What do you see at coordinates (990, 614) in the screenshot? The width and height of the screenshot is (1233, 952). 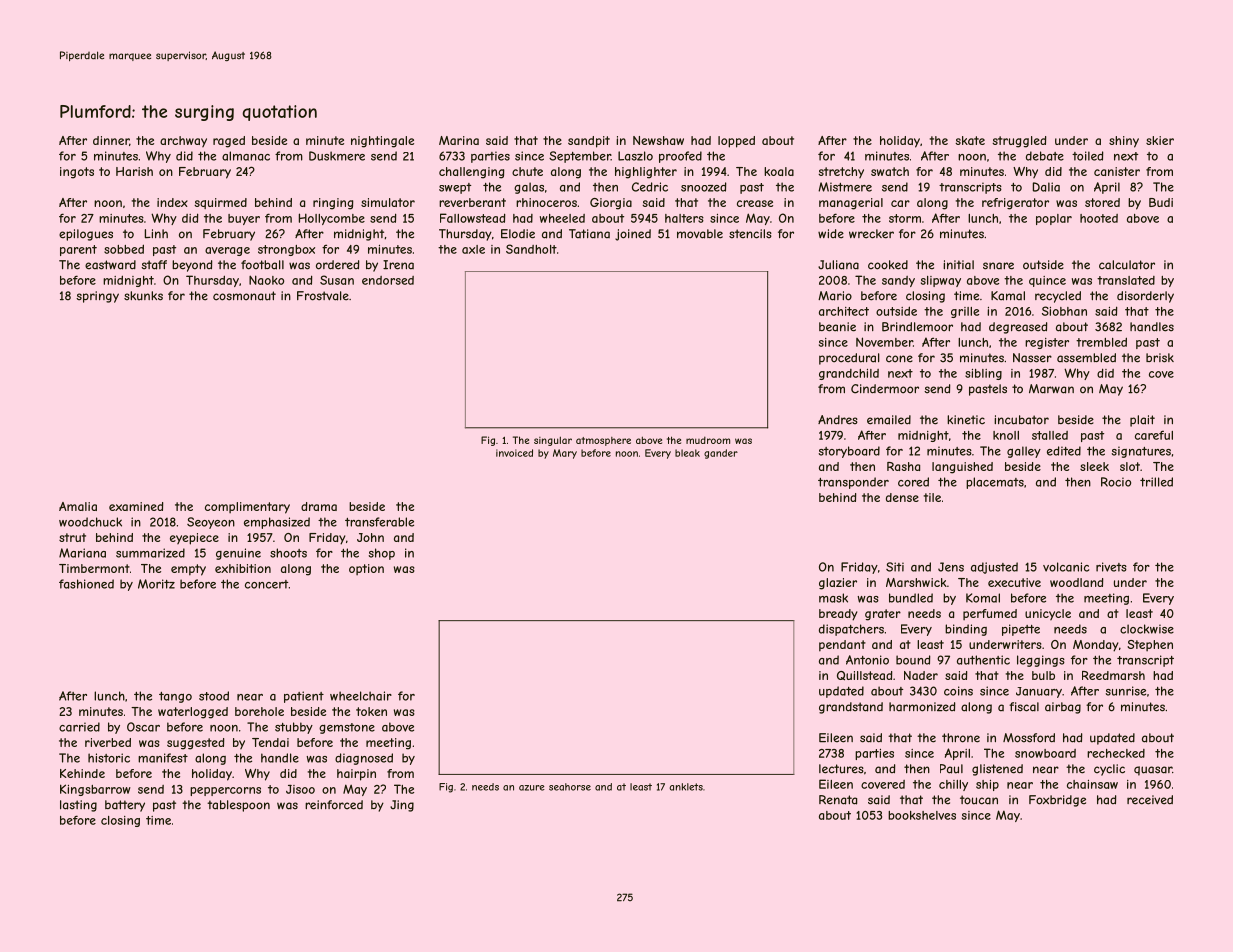 I see `perfumed` at bounding box center [990, 614].
